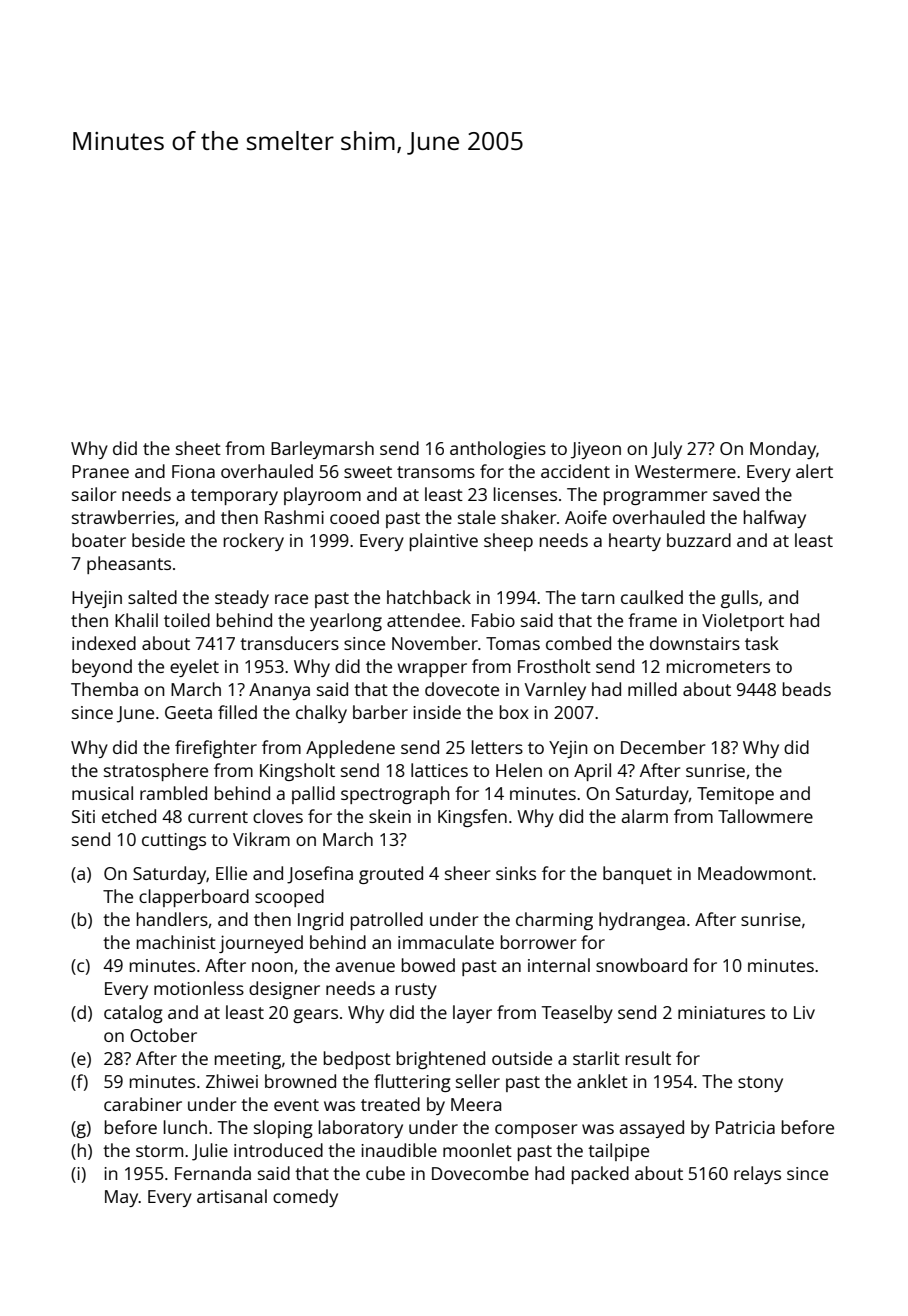  Describe the element at coordinates (528, 517) in the screenshot. I see `shaker` at that location.
